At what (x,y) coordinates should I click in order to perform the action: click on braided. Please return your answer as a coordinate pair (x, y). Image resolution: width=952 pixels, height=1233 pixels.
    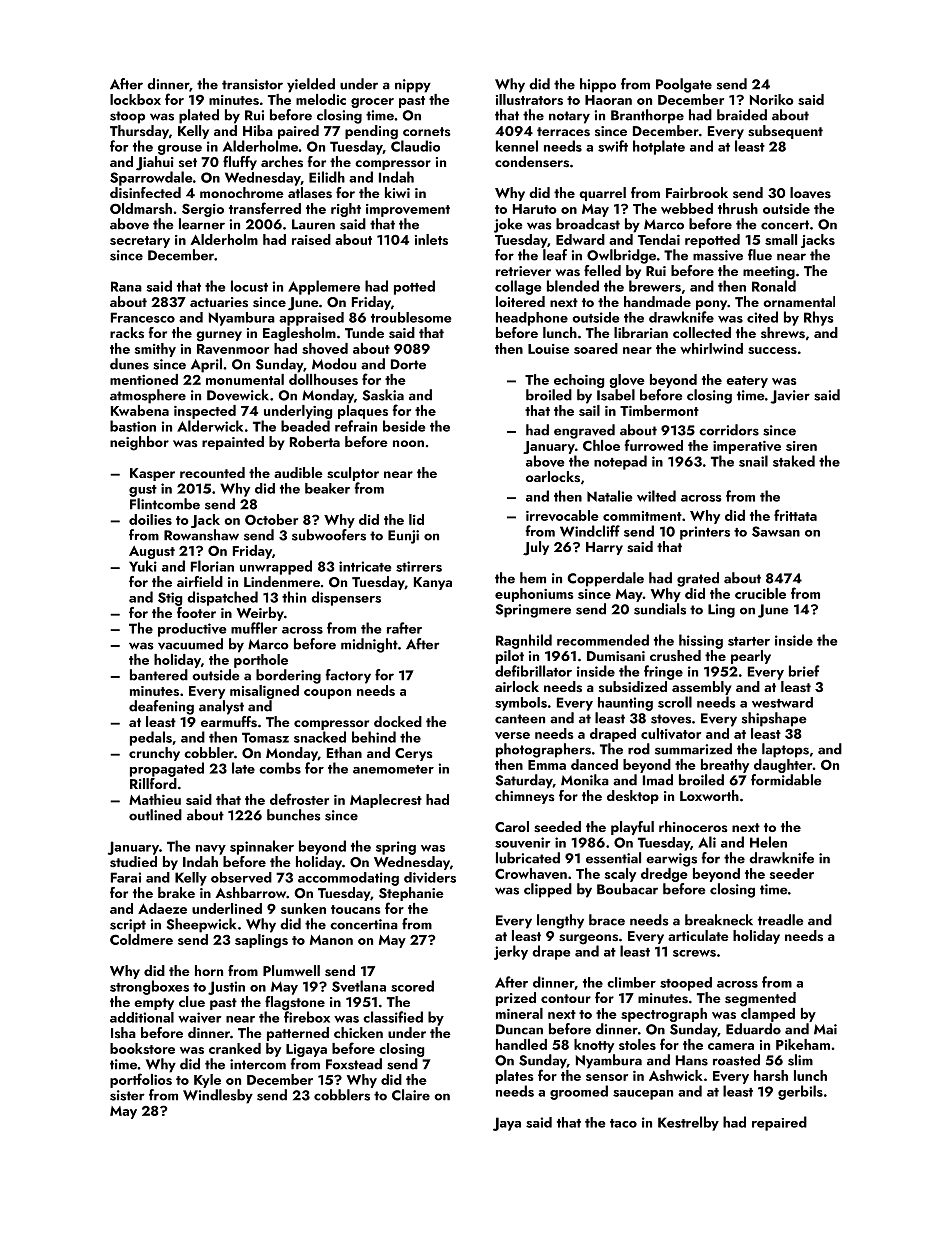
    Looking at the image, I should click on (742, 115).
